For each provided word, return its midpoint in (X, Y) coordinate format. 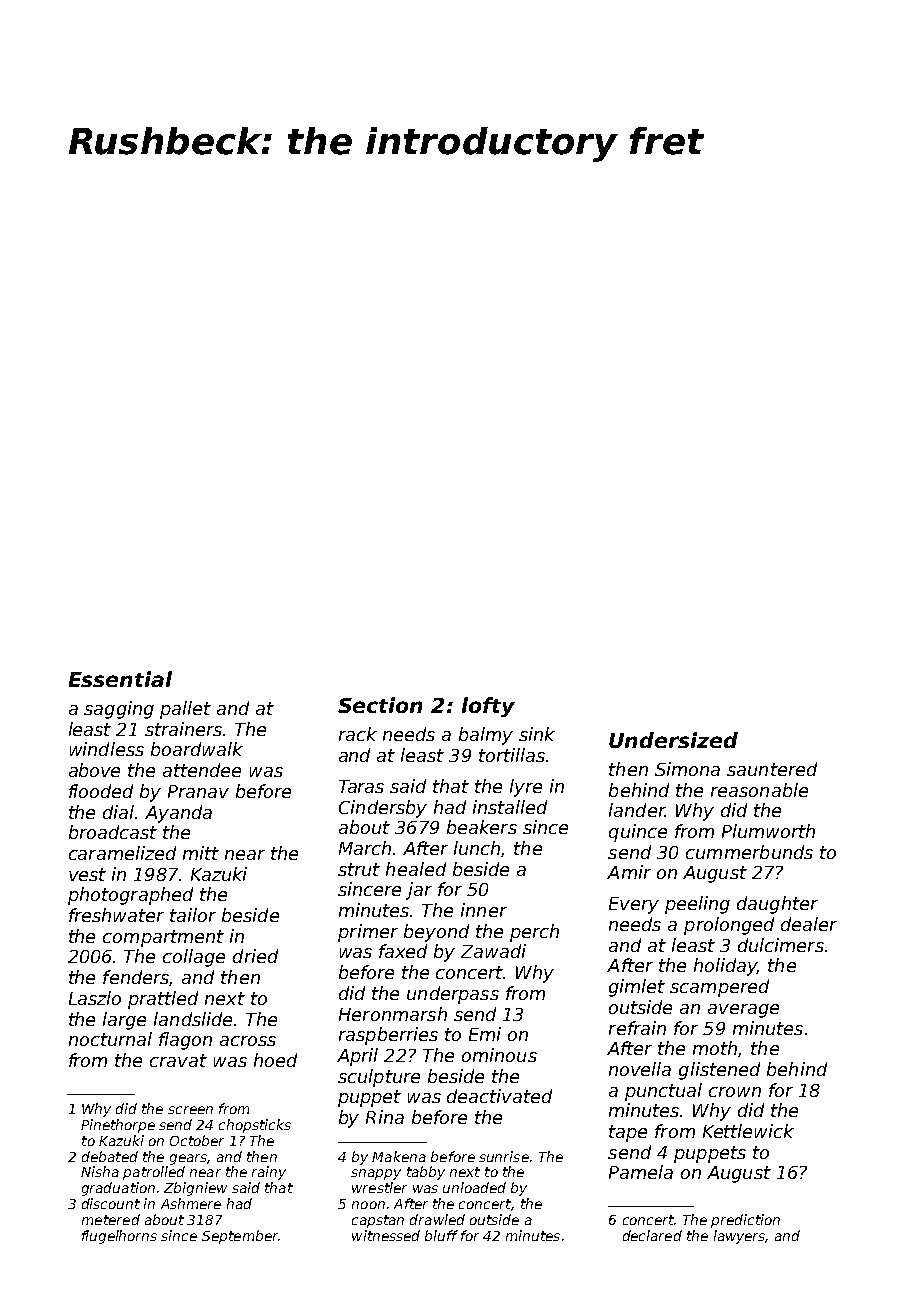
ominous (499, 1055)
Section (380, 705)
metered (111, 1219)
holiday (725, 967)
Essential (120, 679)
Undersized (673, 740)
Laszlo (95, 998)
